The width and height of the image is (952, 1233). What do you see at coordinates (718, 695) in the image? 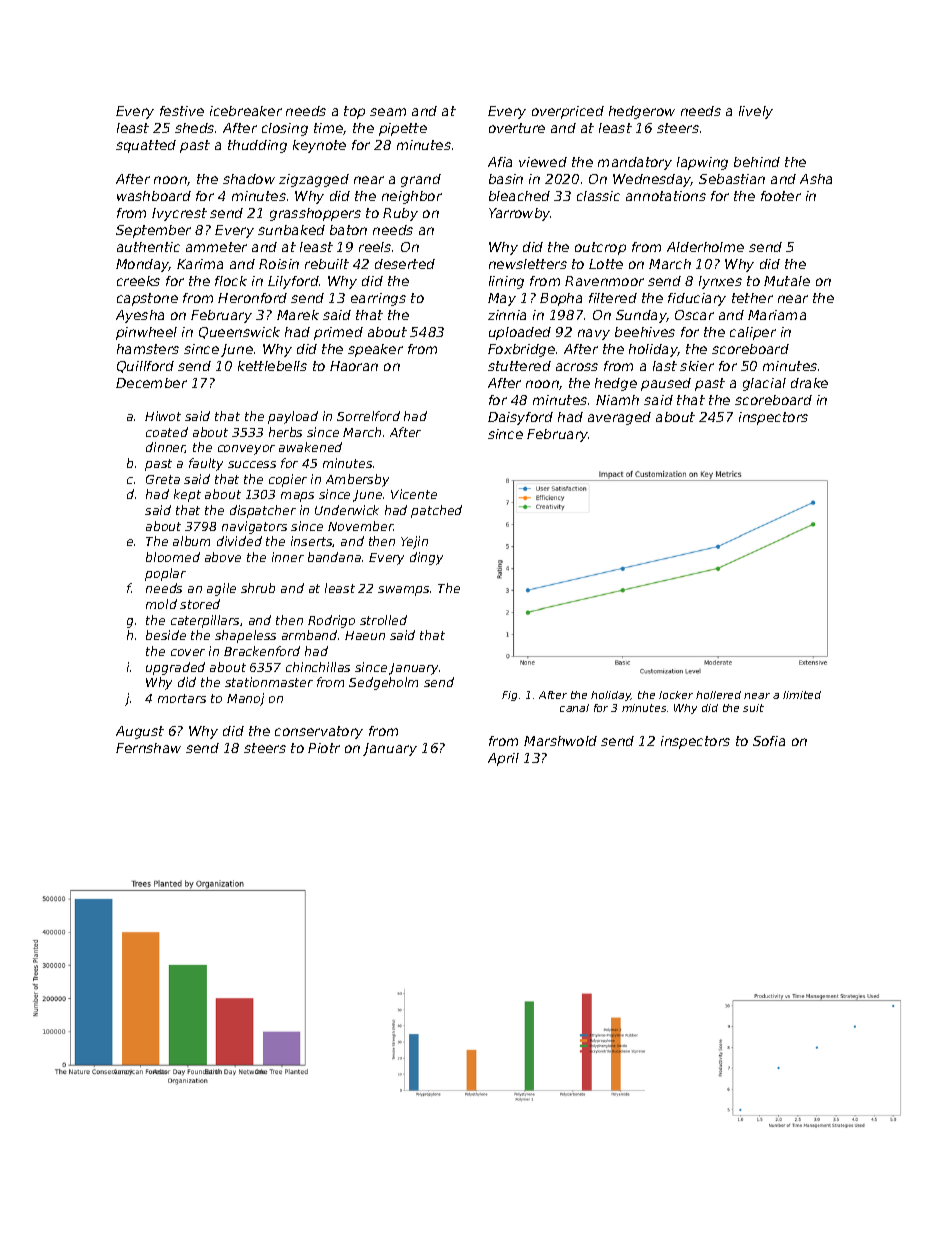
I see `hollered` at bounding box center [718, 695].
